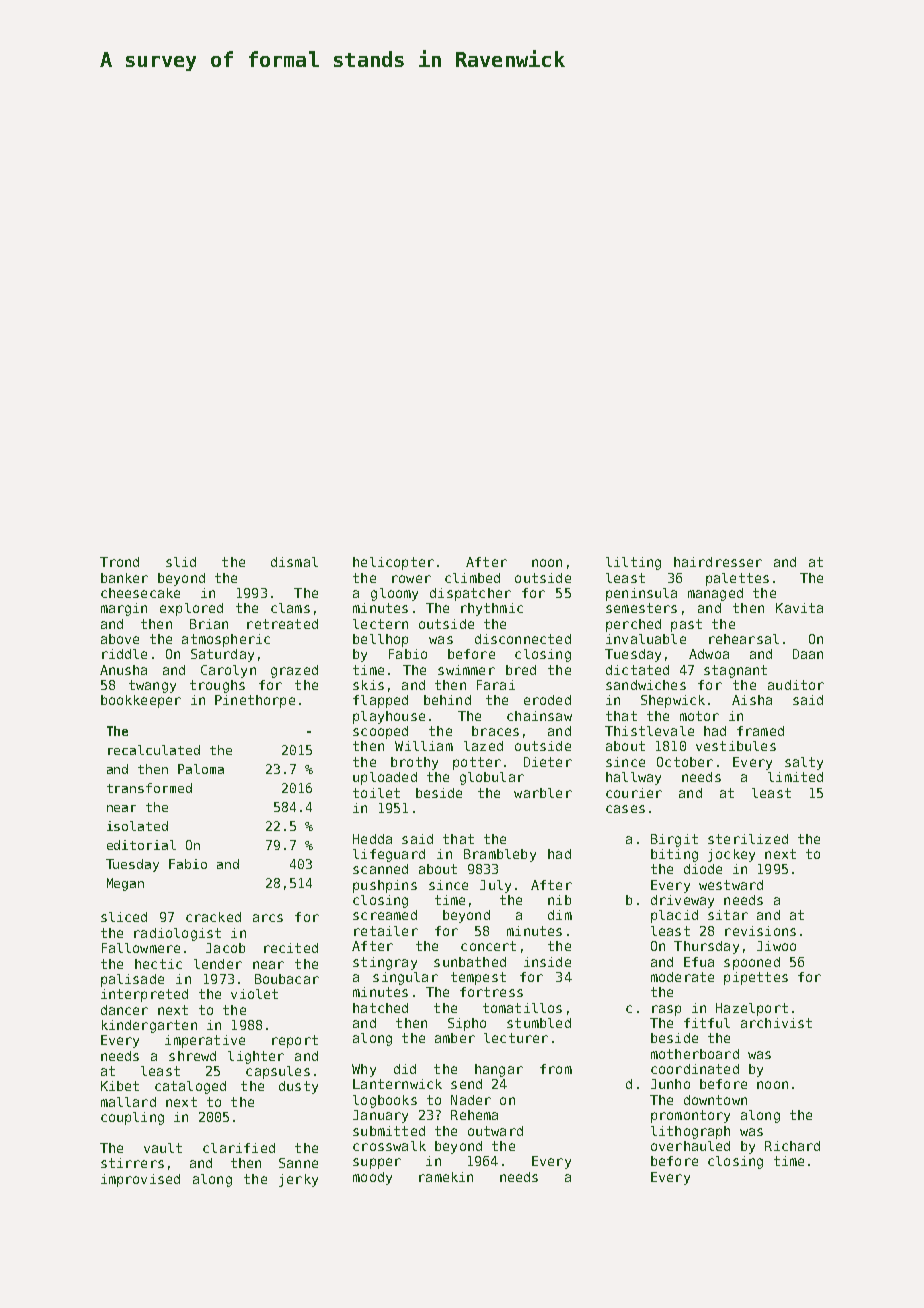  What do you see at coordinates (748, 839) in the screenshot?
I see `sterilized` at bounding box center [748, 839].
